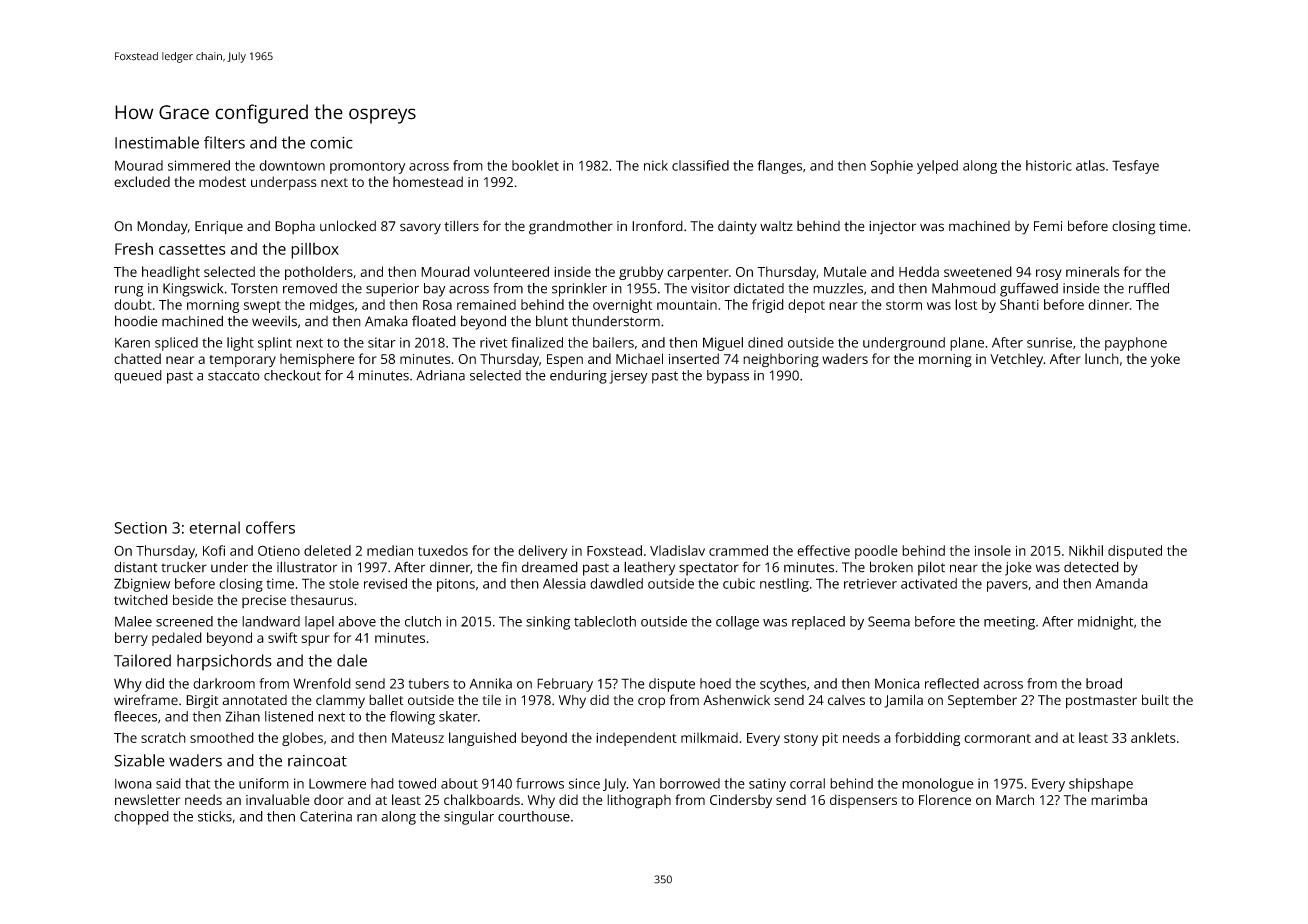 Image resolution: width=1308 pixels, height=924 pixels. I want to click on ruffled, so click(1149, 288).
